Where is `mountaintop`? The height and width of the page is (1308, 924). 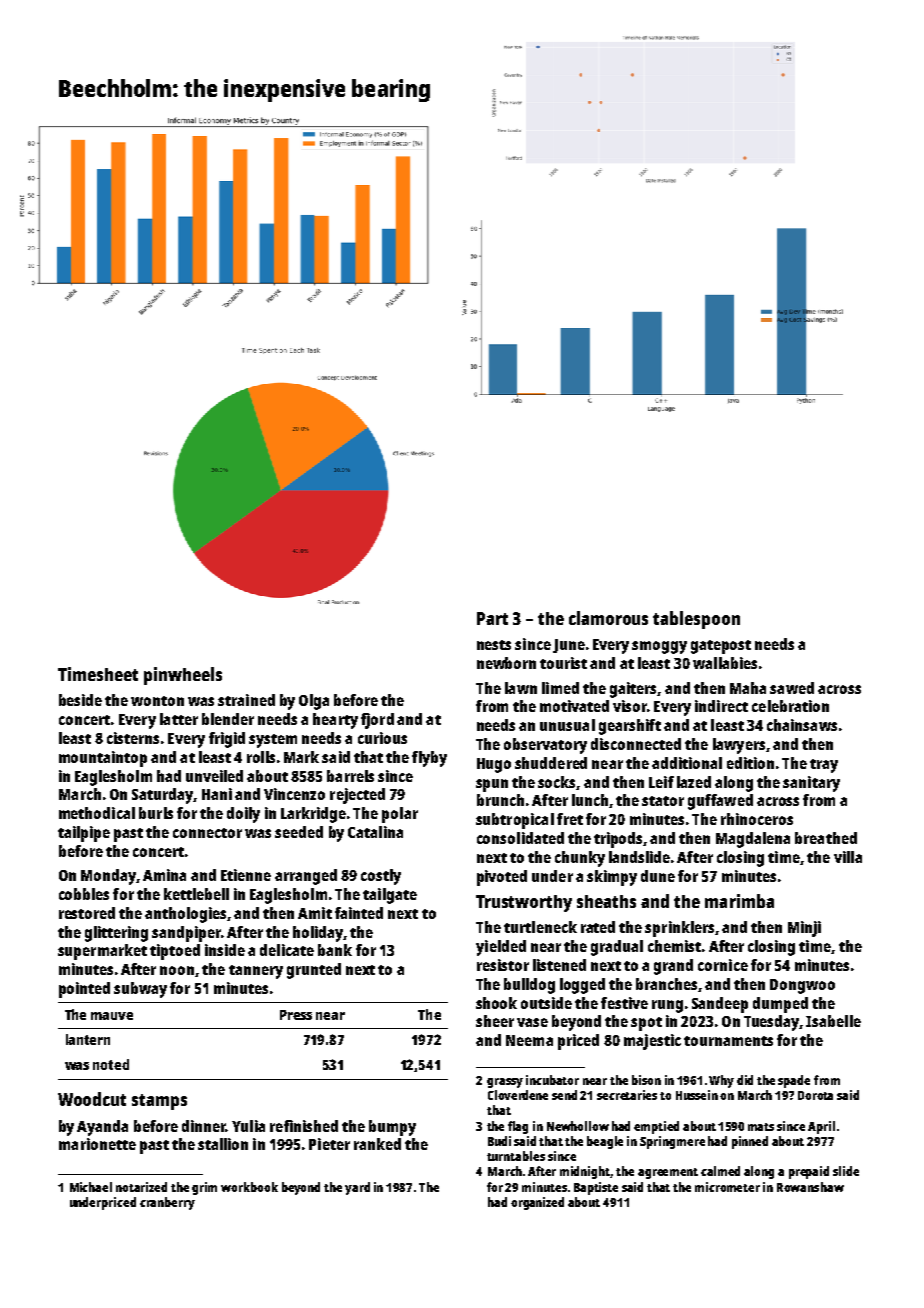 mountaintop is located at coordinates (103, 759).
